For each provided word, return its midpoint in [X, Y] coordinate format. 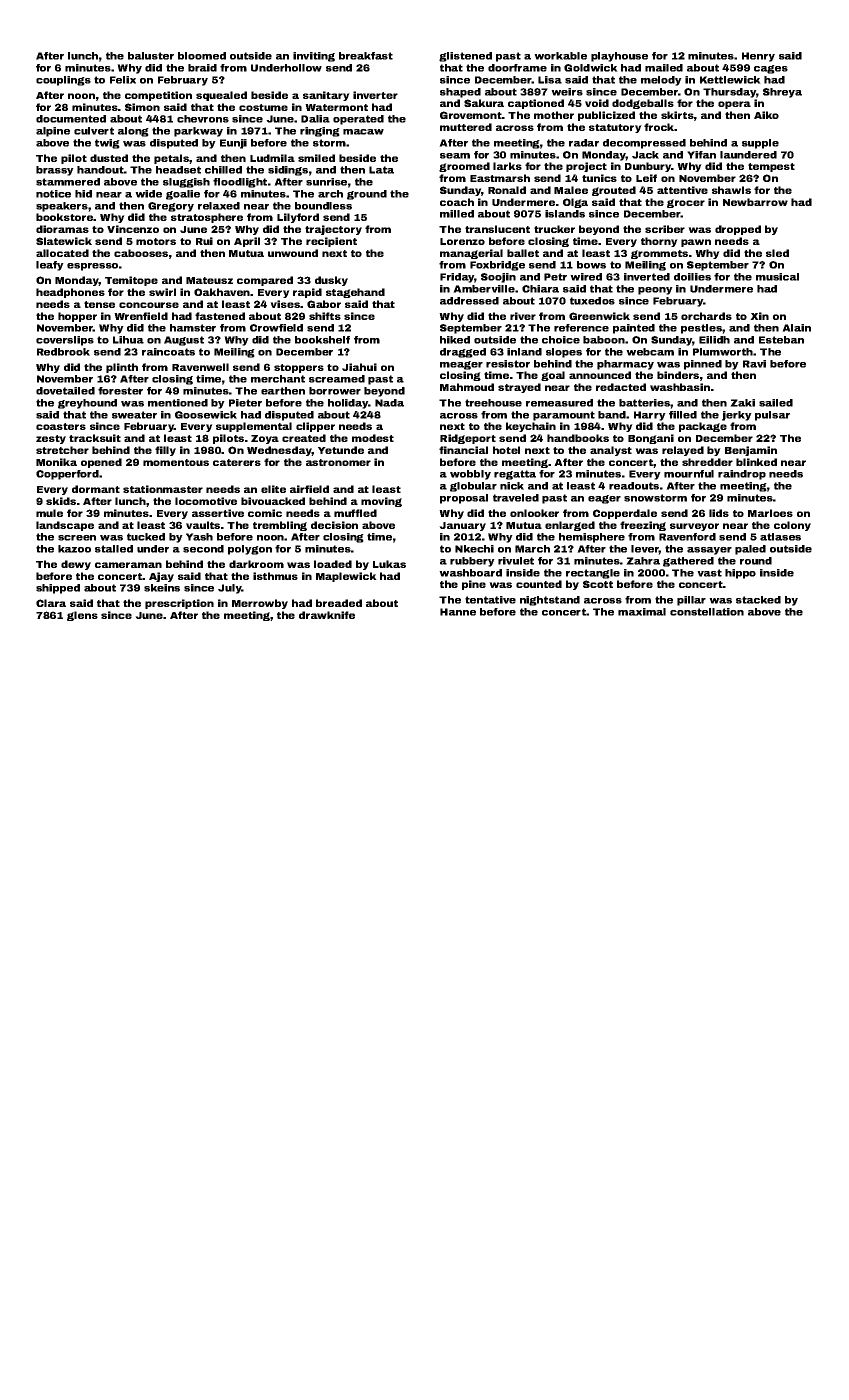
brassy [55, 171]
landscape [65, 526]
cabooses [141, 253]
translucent [497, 229]
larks [507, 166]
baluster [151, 56]
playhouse [619, 57]
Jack [645, 155]
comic [265, 513]
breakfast [366, 56]
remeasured [559, 403]
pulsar [772, 416]
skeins [162, 588]
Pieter [245, 403]
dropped [738, 230]
